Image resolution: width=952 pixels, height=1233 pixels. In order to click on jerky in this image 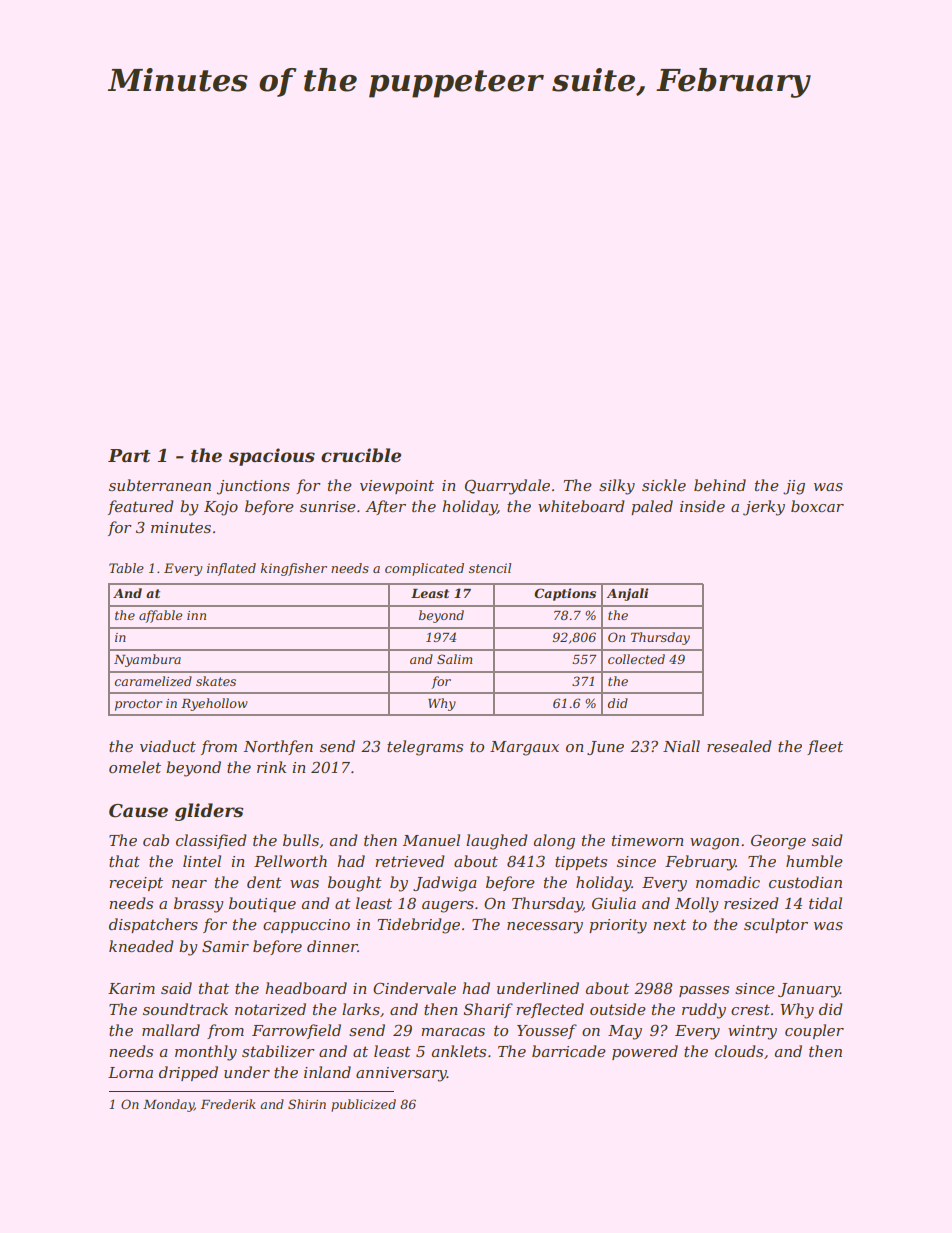, I will do `click(764, 508)`.
